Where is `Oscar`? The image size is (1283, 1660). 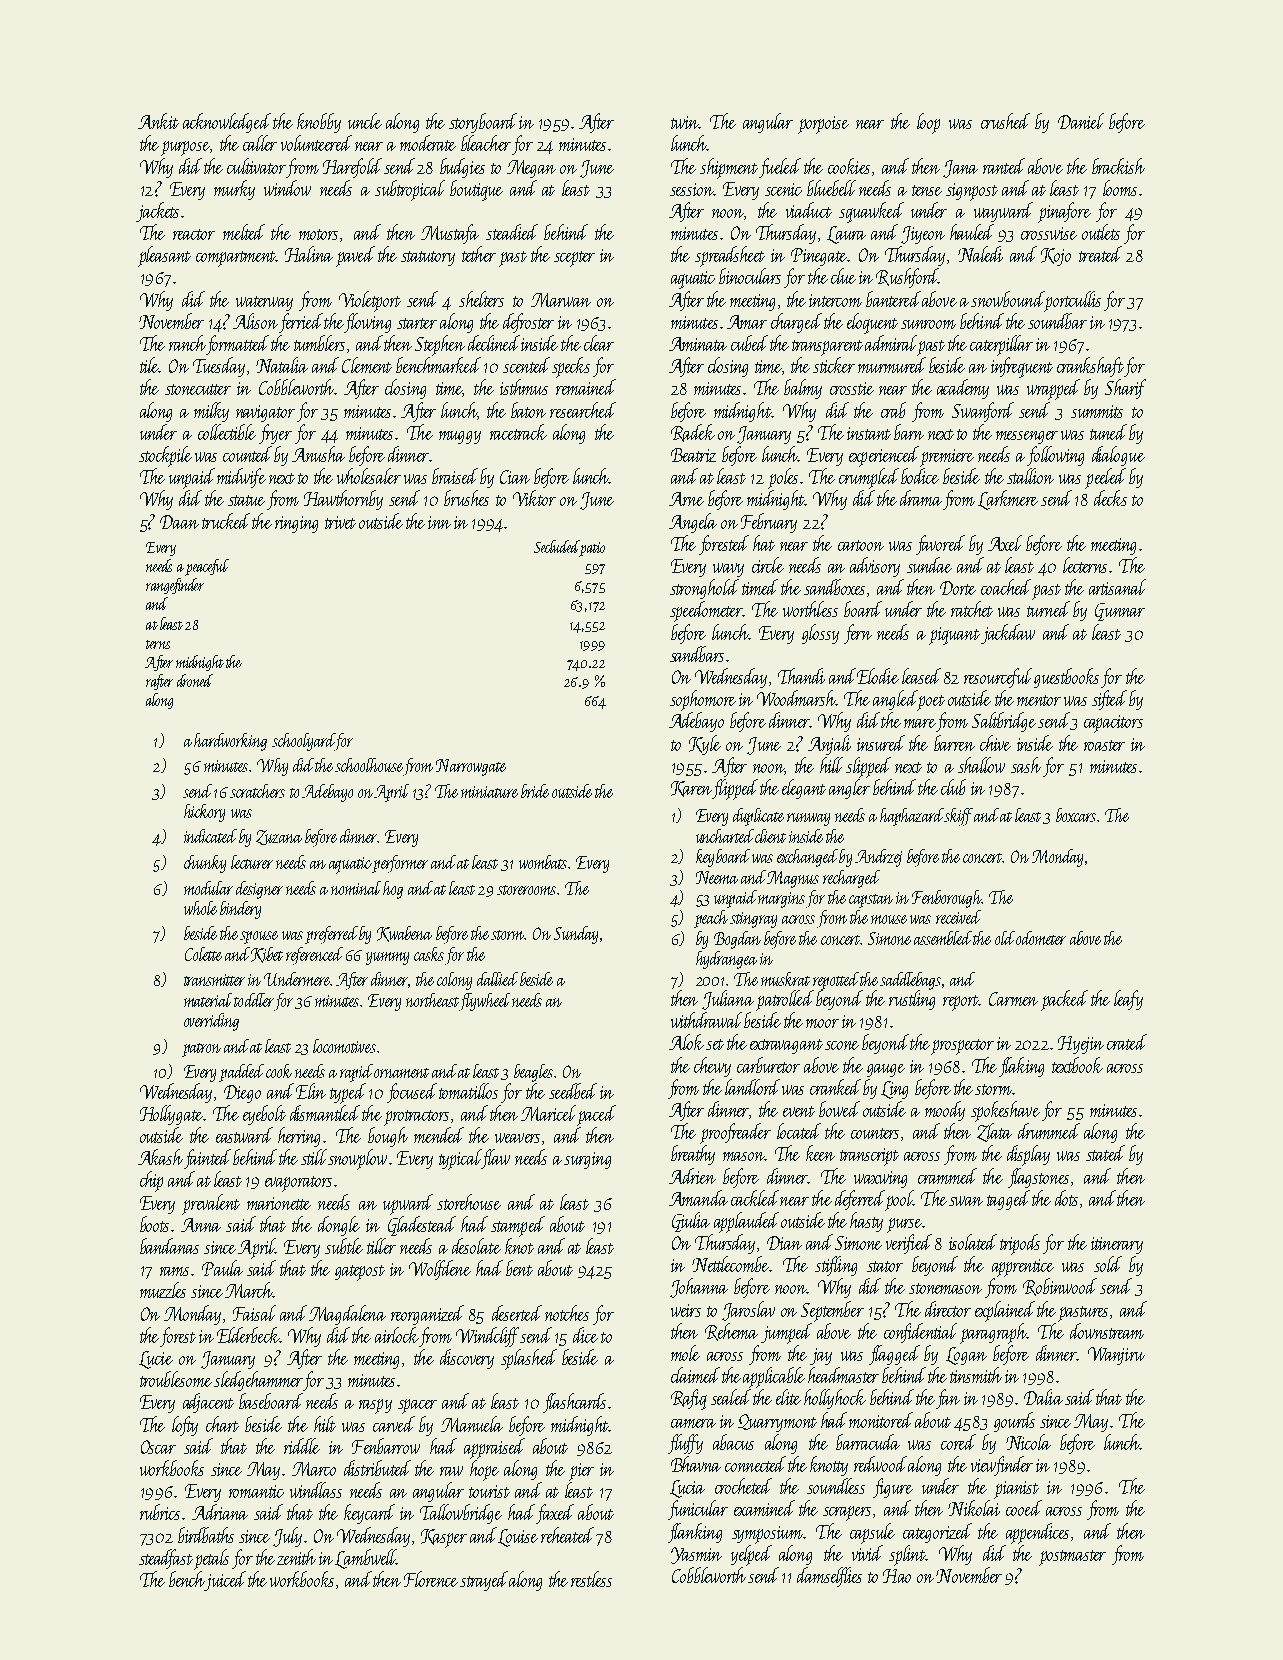
Oscar is located at coordinates (158, 1447).
